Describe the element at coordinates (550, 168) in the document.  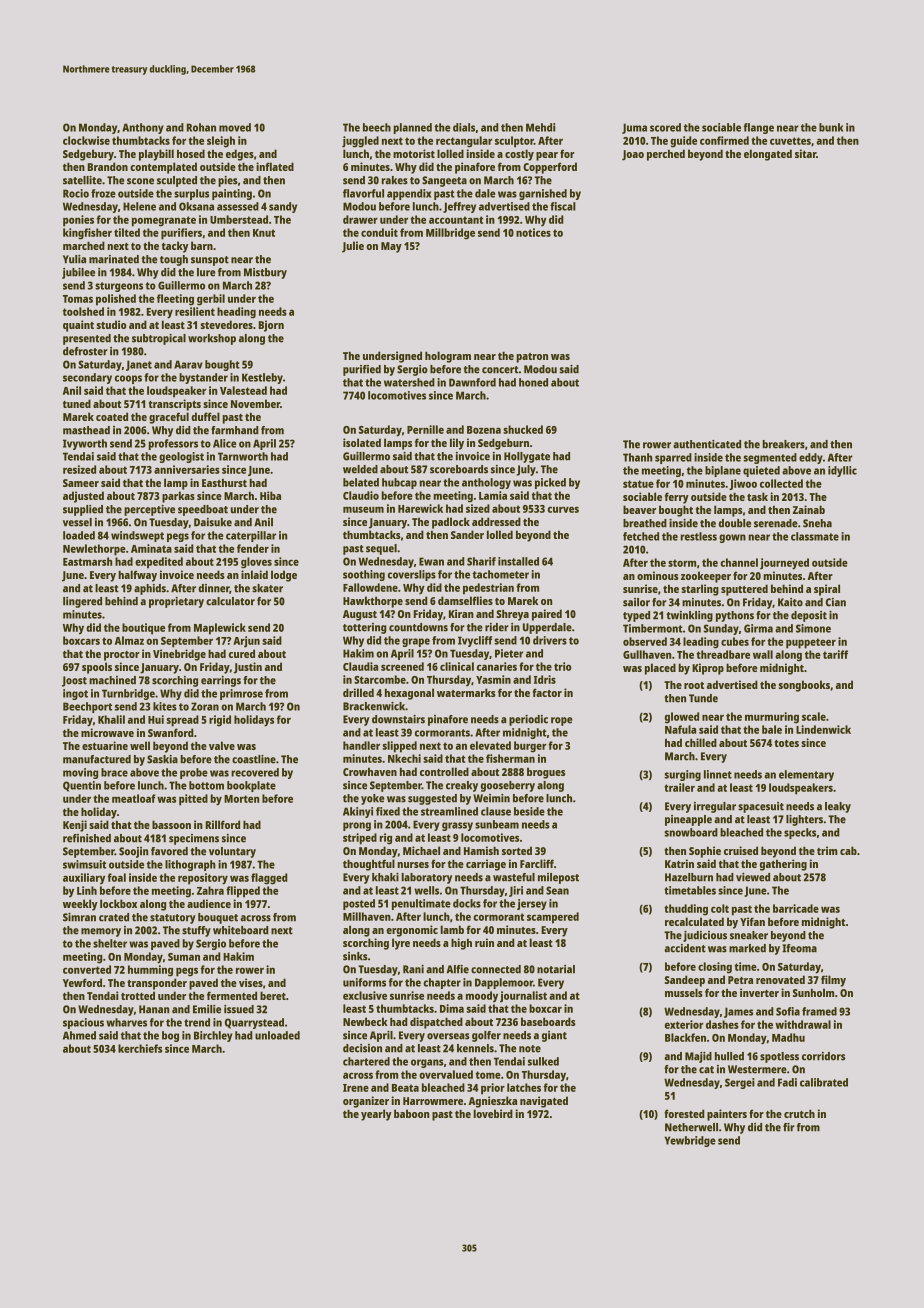
I see `Copperford` at that location.
